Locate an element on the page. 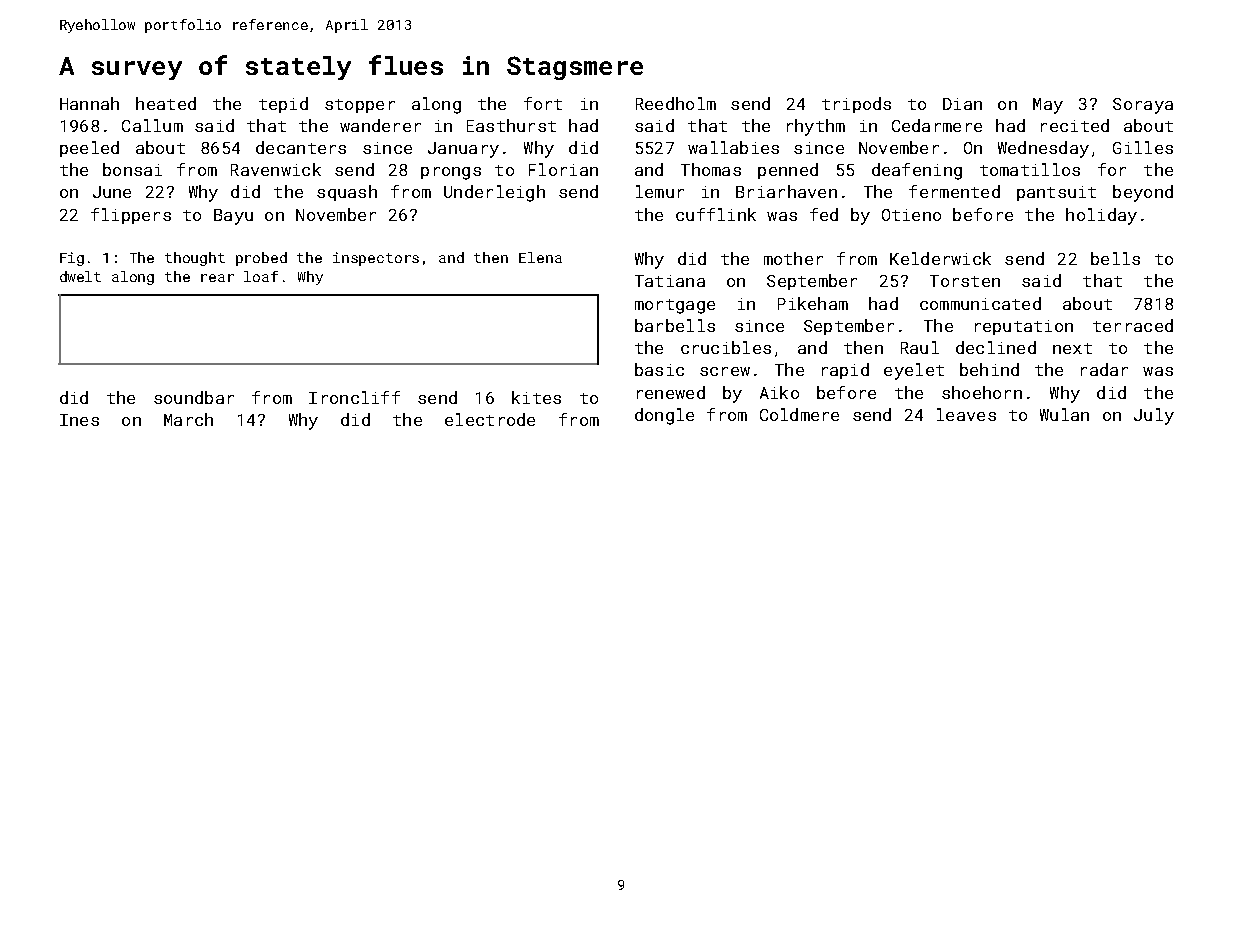 This document has height=952, width=1233. kites is located at coordinates (536, 397).
